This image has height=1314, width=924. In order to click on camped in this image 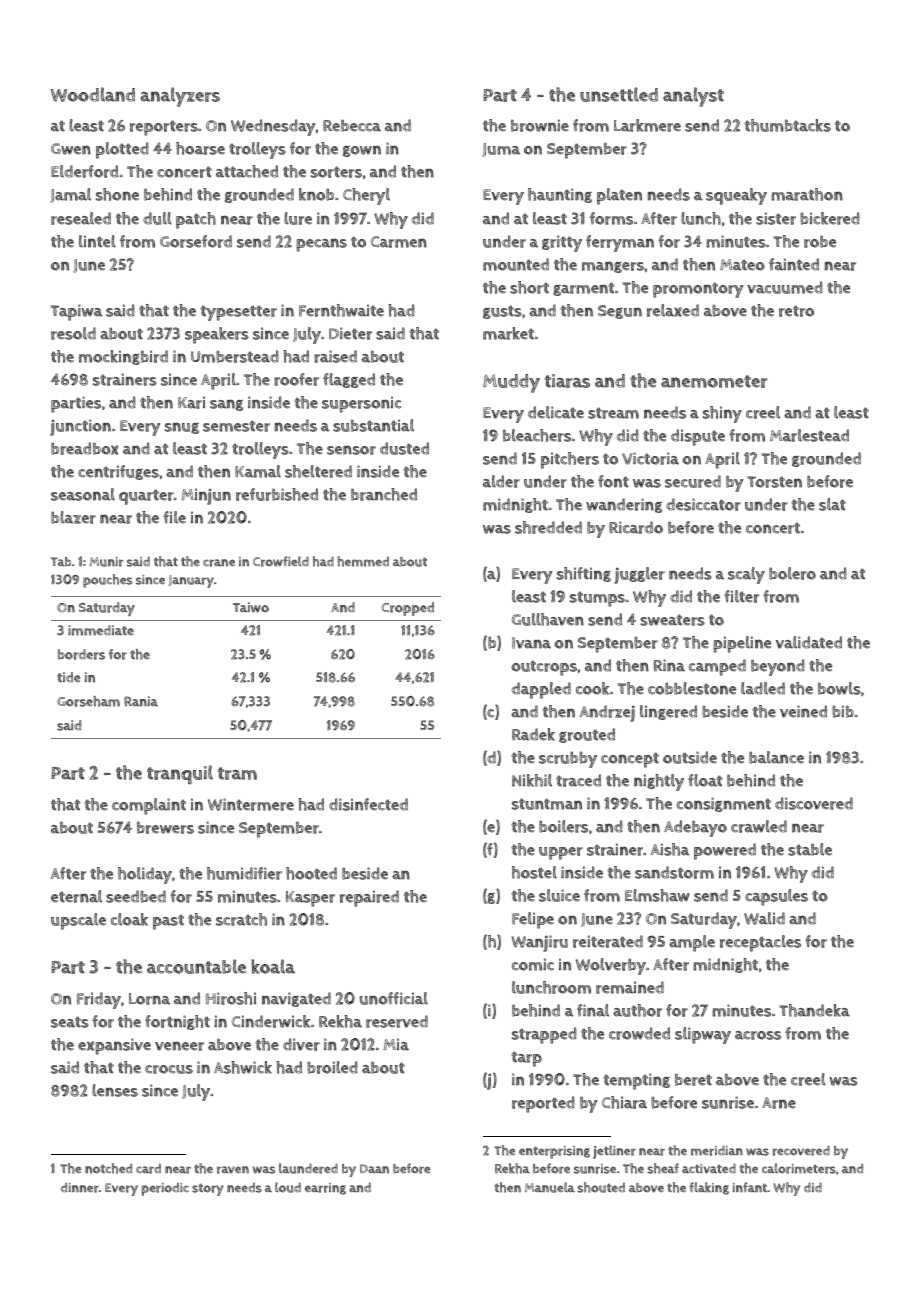, I will do `click(717, 667)`.
